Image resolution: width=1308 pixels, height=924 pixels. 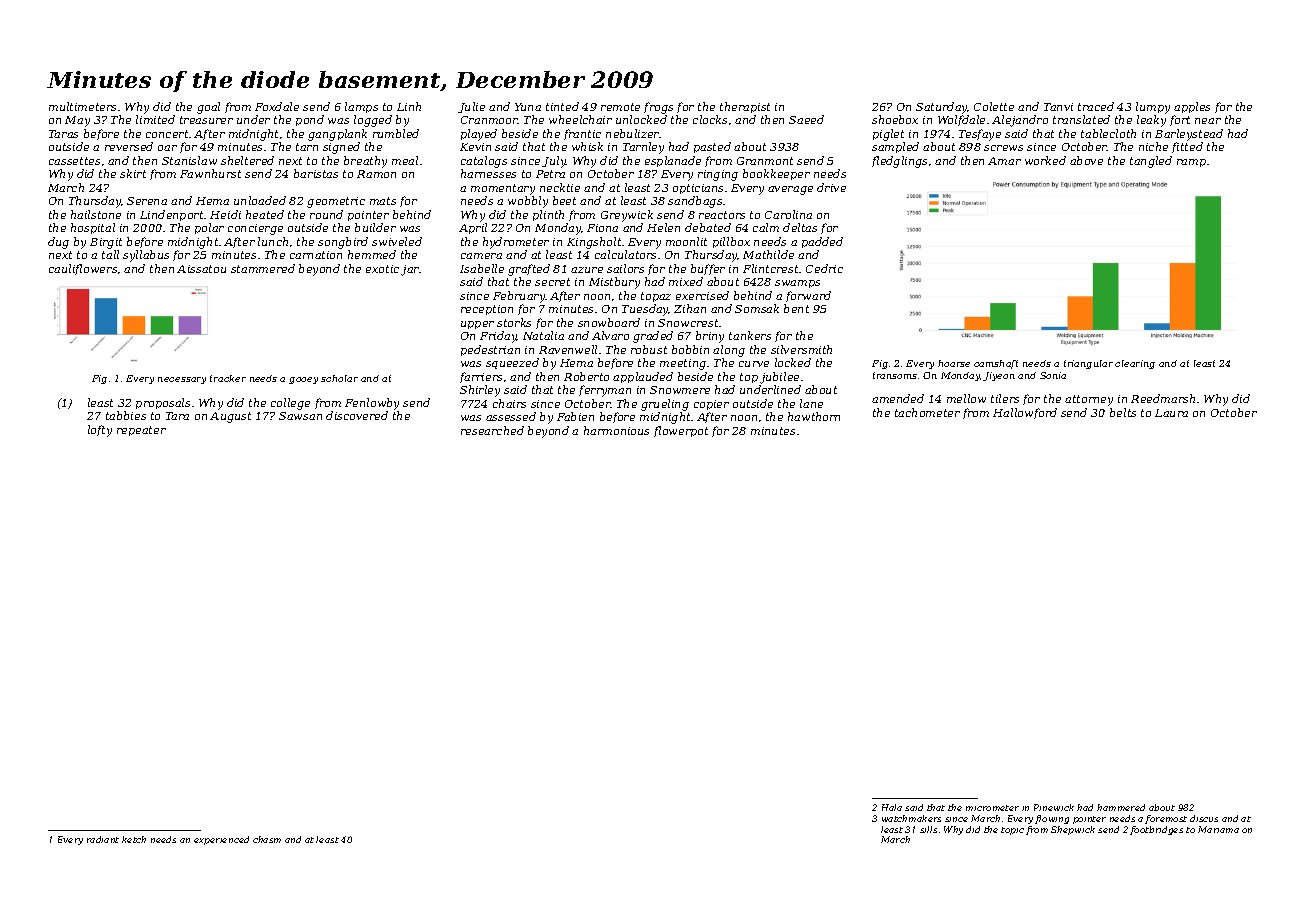 What do you see at coordinates (994, 106) in the image?
I see `Colette` at bounding box center [994, 106].
